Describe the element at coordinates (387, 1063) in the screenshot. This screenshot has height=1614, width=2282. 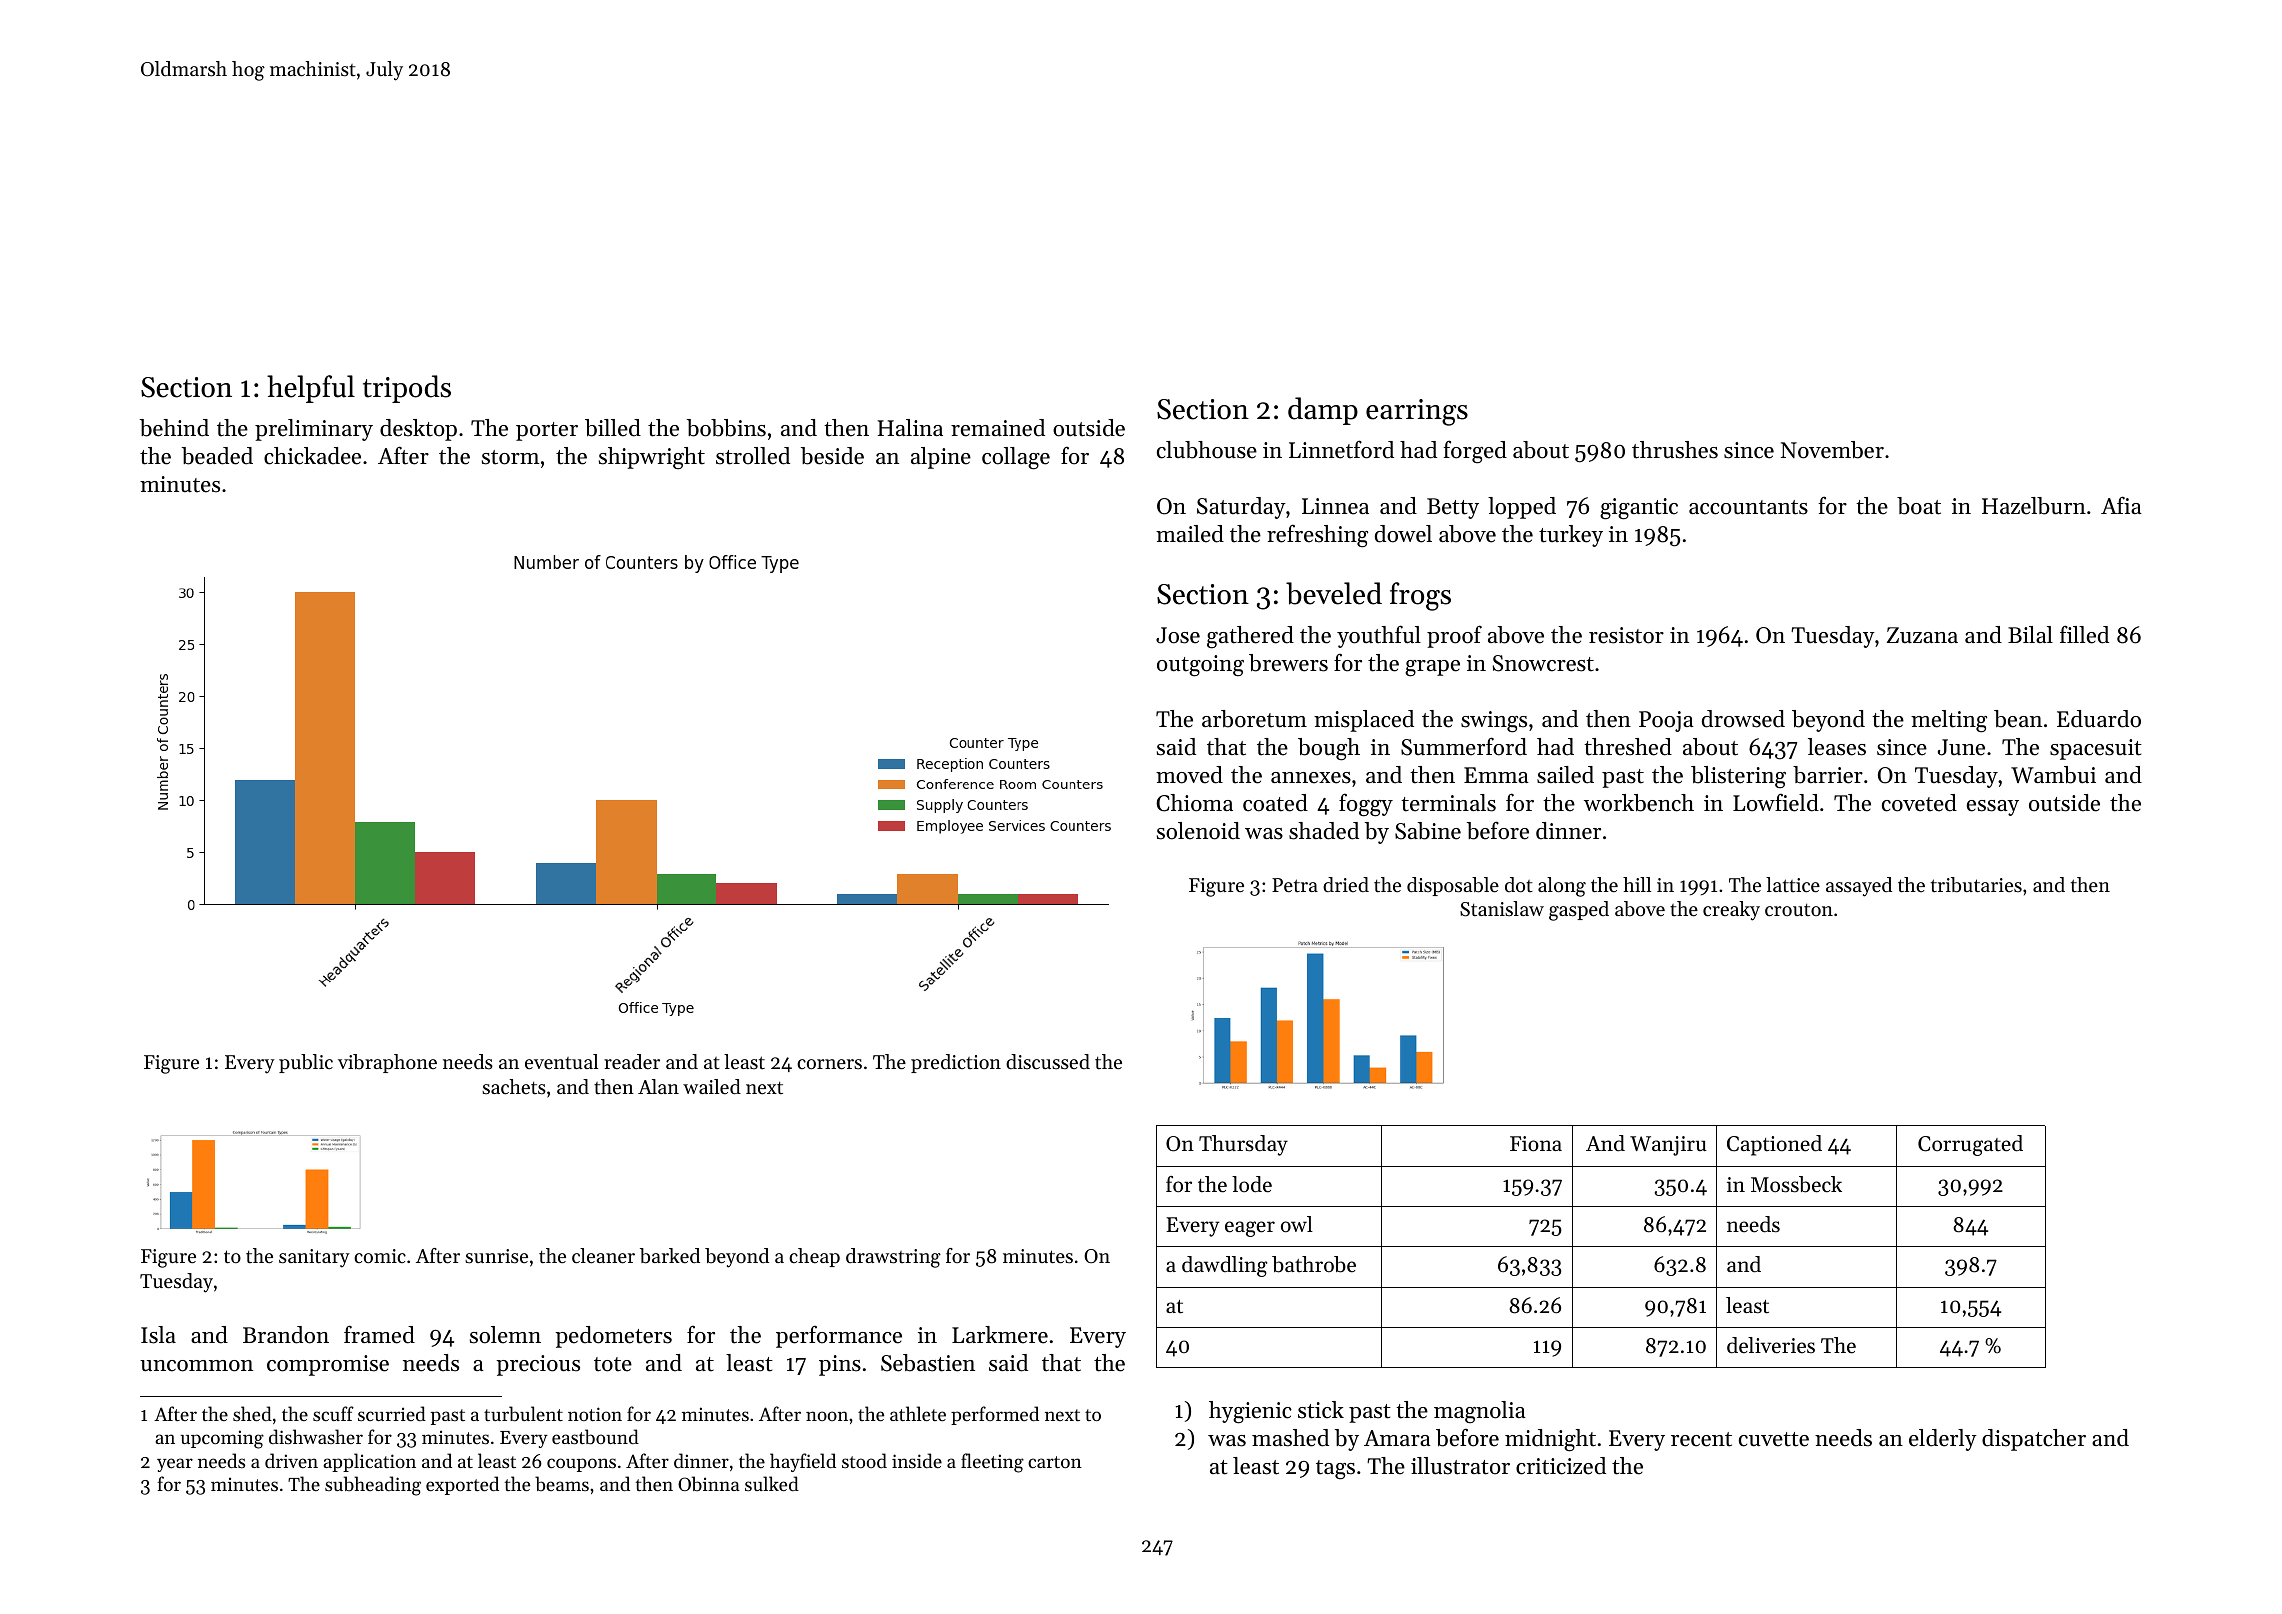
I see `vibraphone` at that location.
